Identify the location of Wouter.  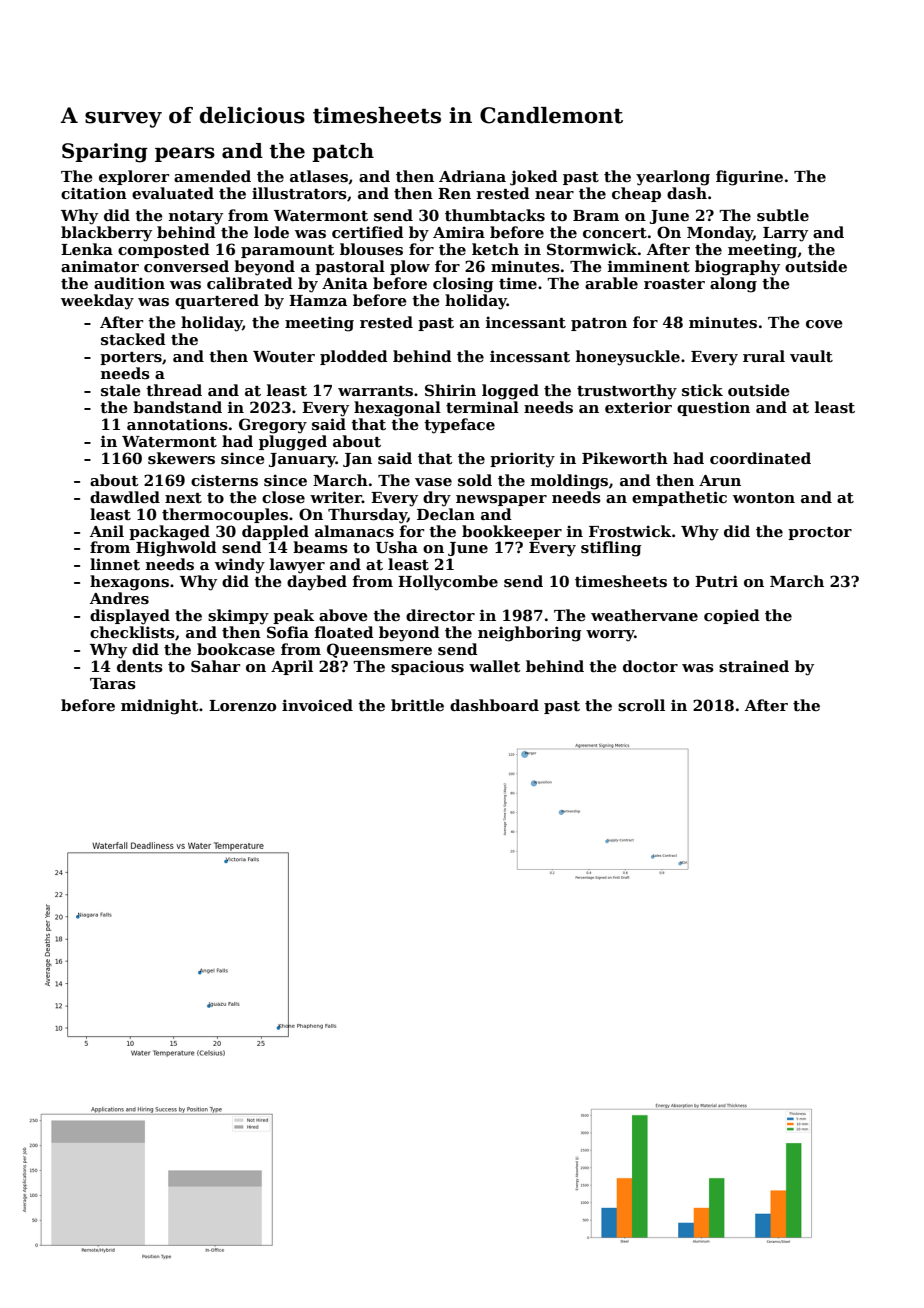
(284, 356).
